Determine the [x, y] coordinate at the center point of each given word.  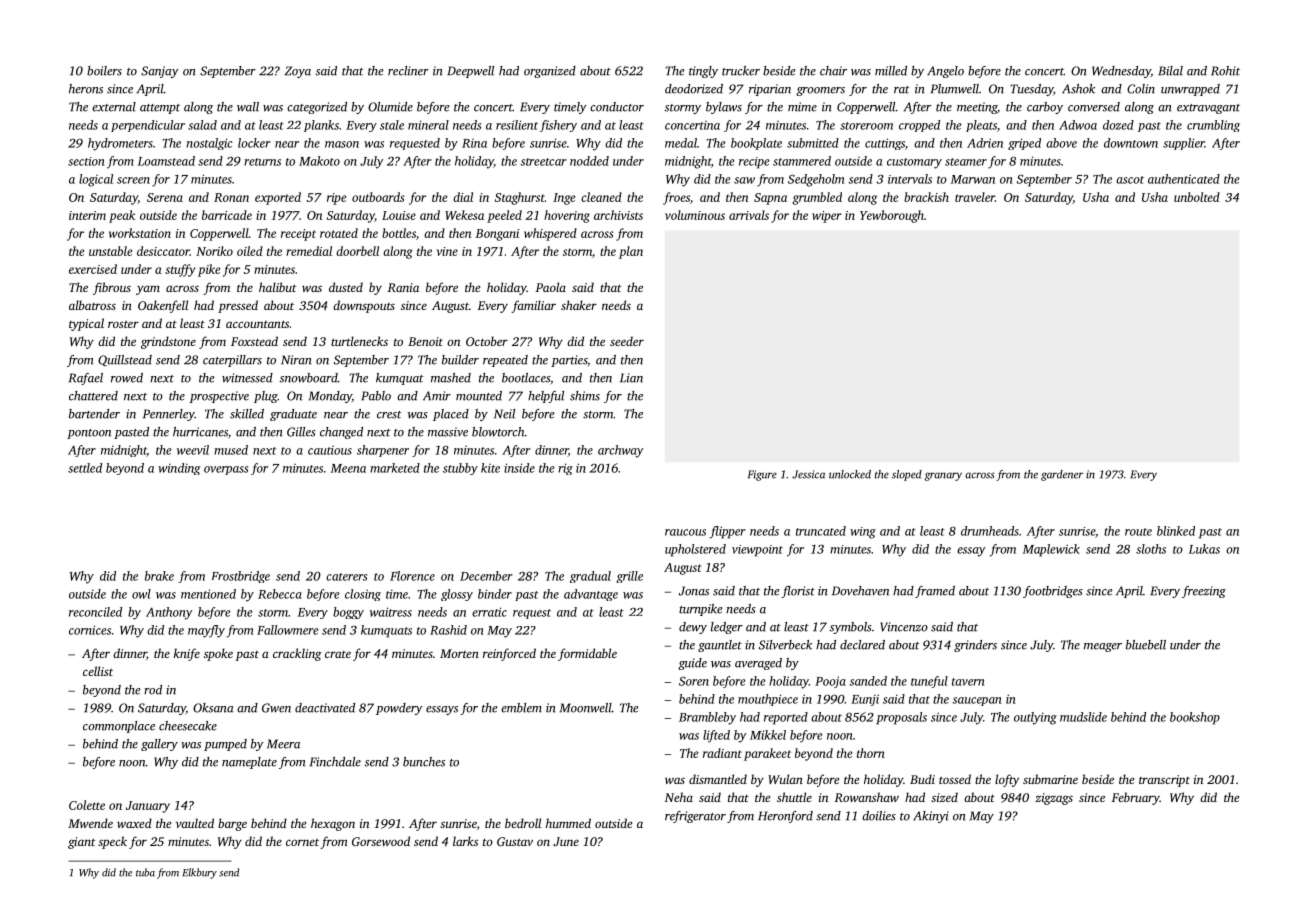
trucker [741, 71]
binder [495, 594]
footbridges [1053, 592]
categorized [317, 108]
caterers [346, 577]
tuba [145, 872]
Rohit [1225, 71]
